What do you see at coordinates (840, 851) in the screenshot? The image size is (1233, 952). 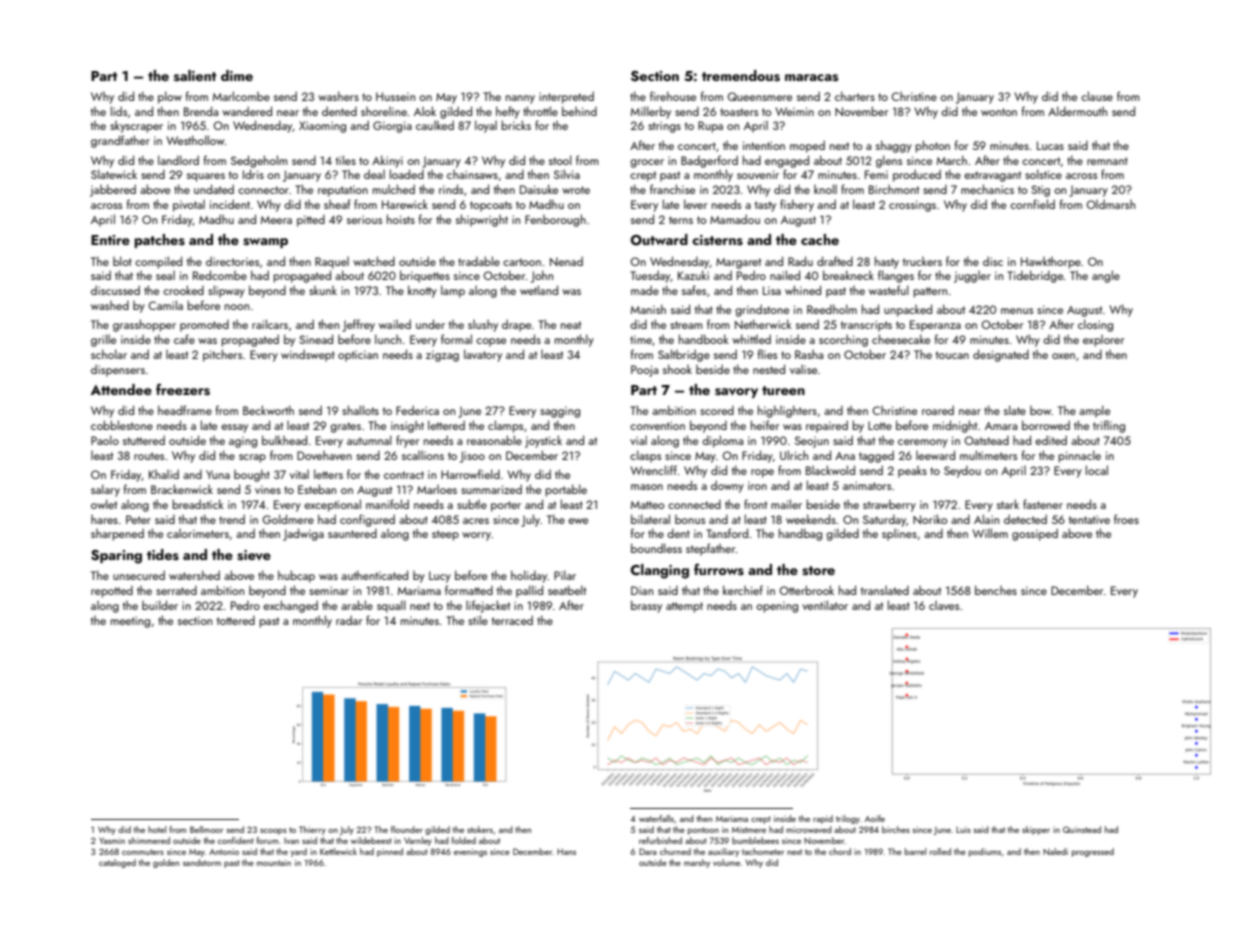 I see `chord` at bounding box center [840, 851].
